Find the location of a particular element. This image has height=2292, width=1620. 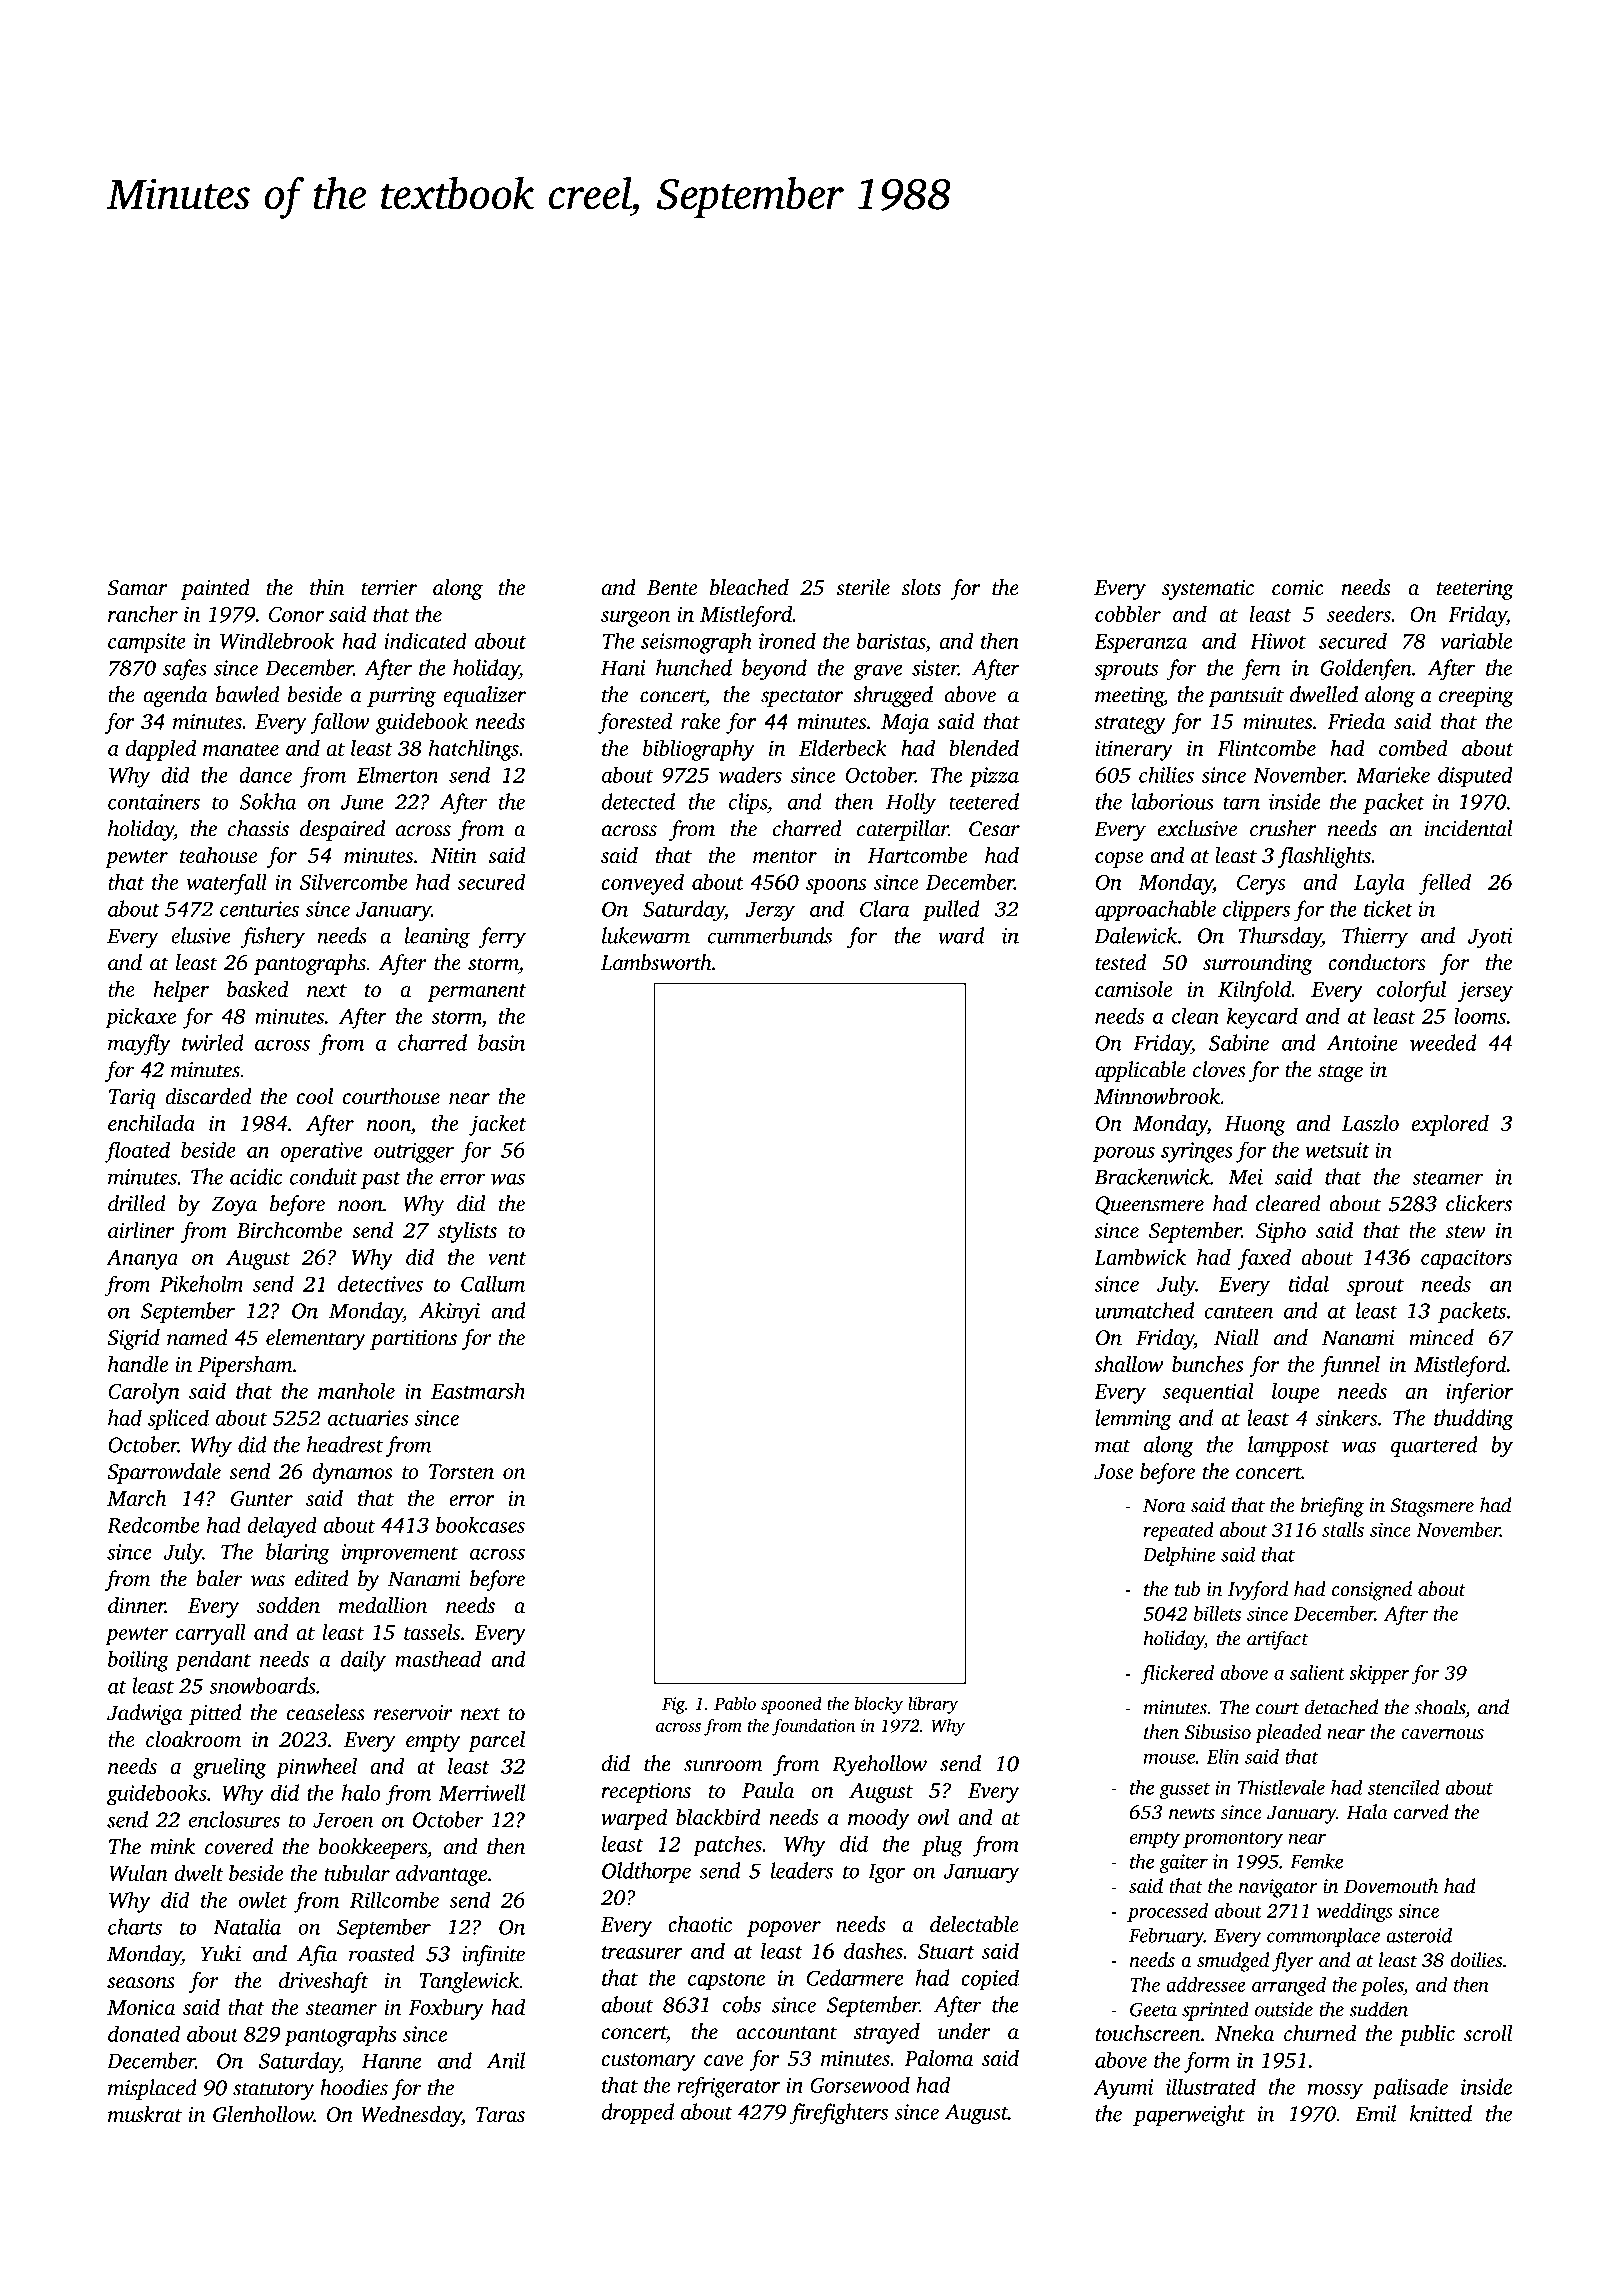

Eastmarsh is located at coordinates (478, 1390).
